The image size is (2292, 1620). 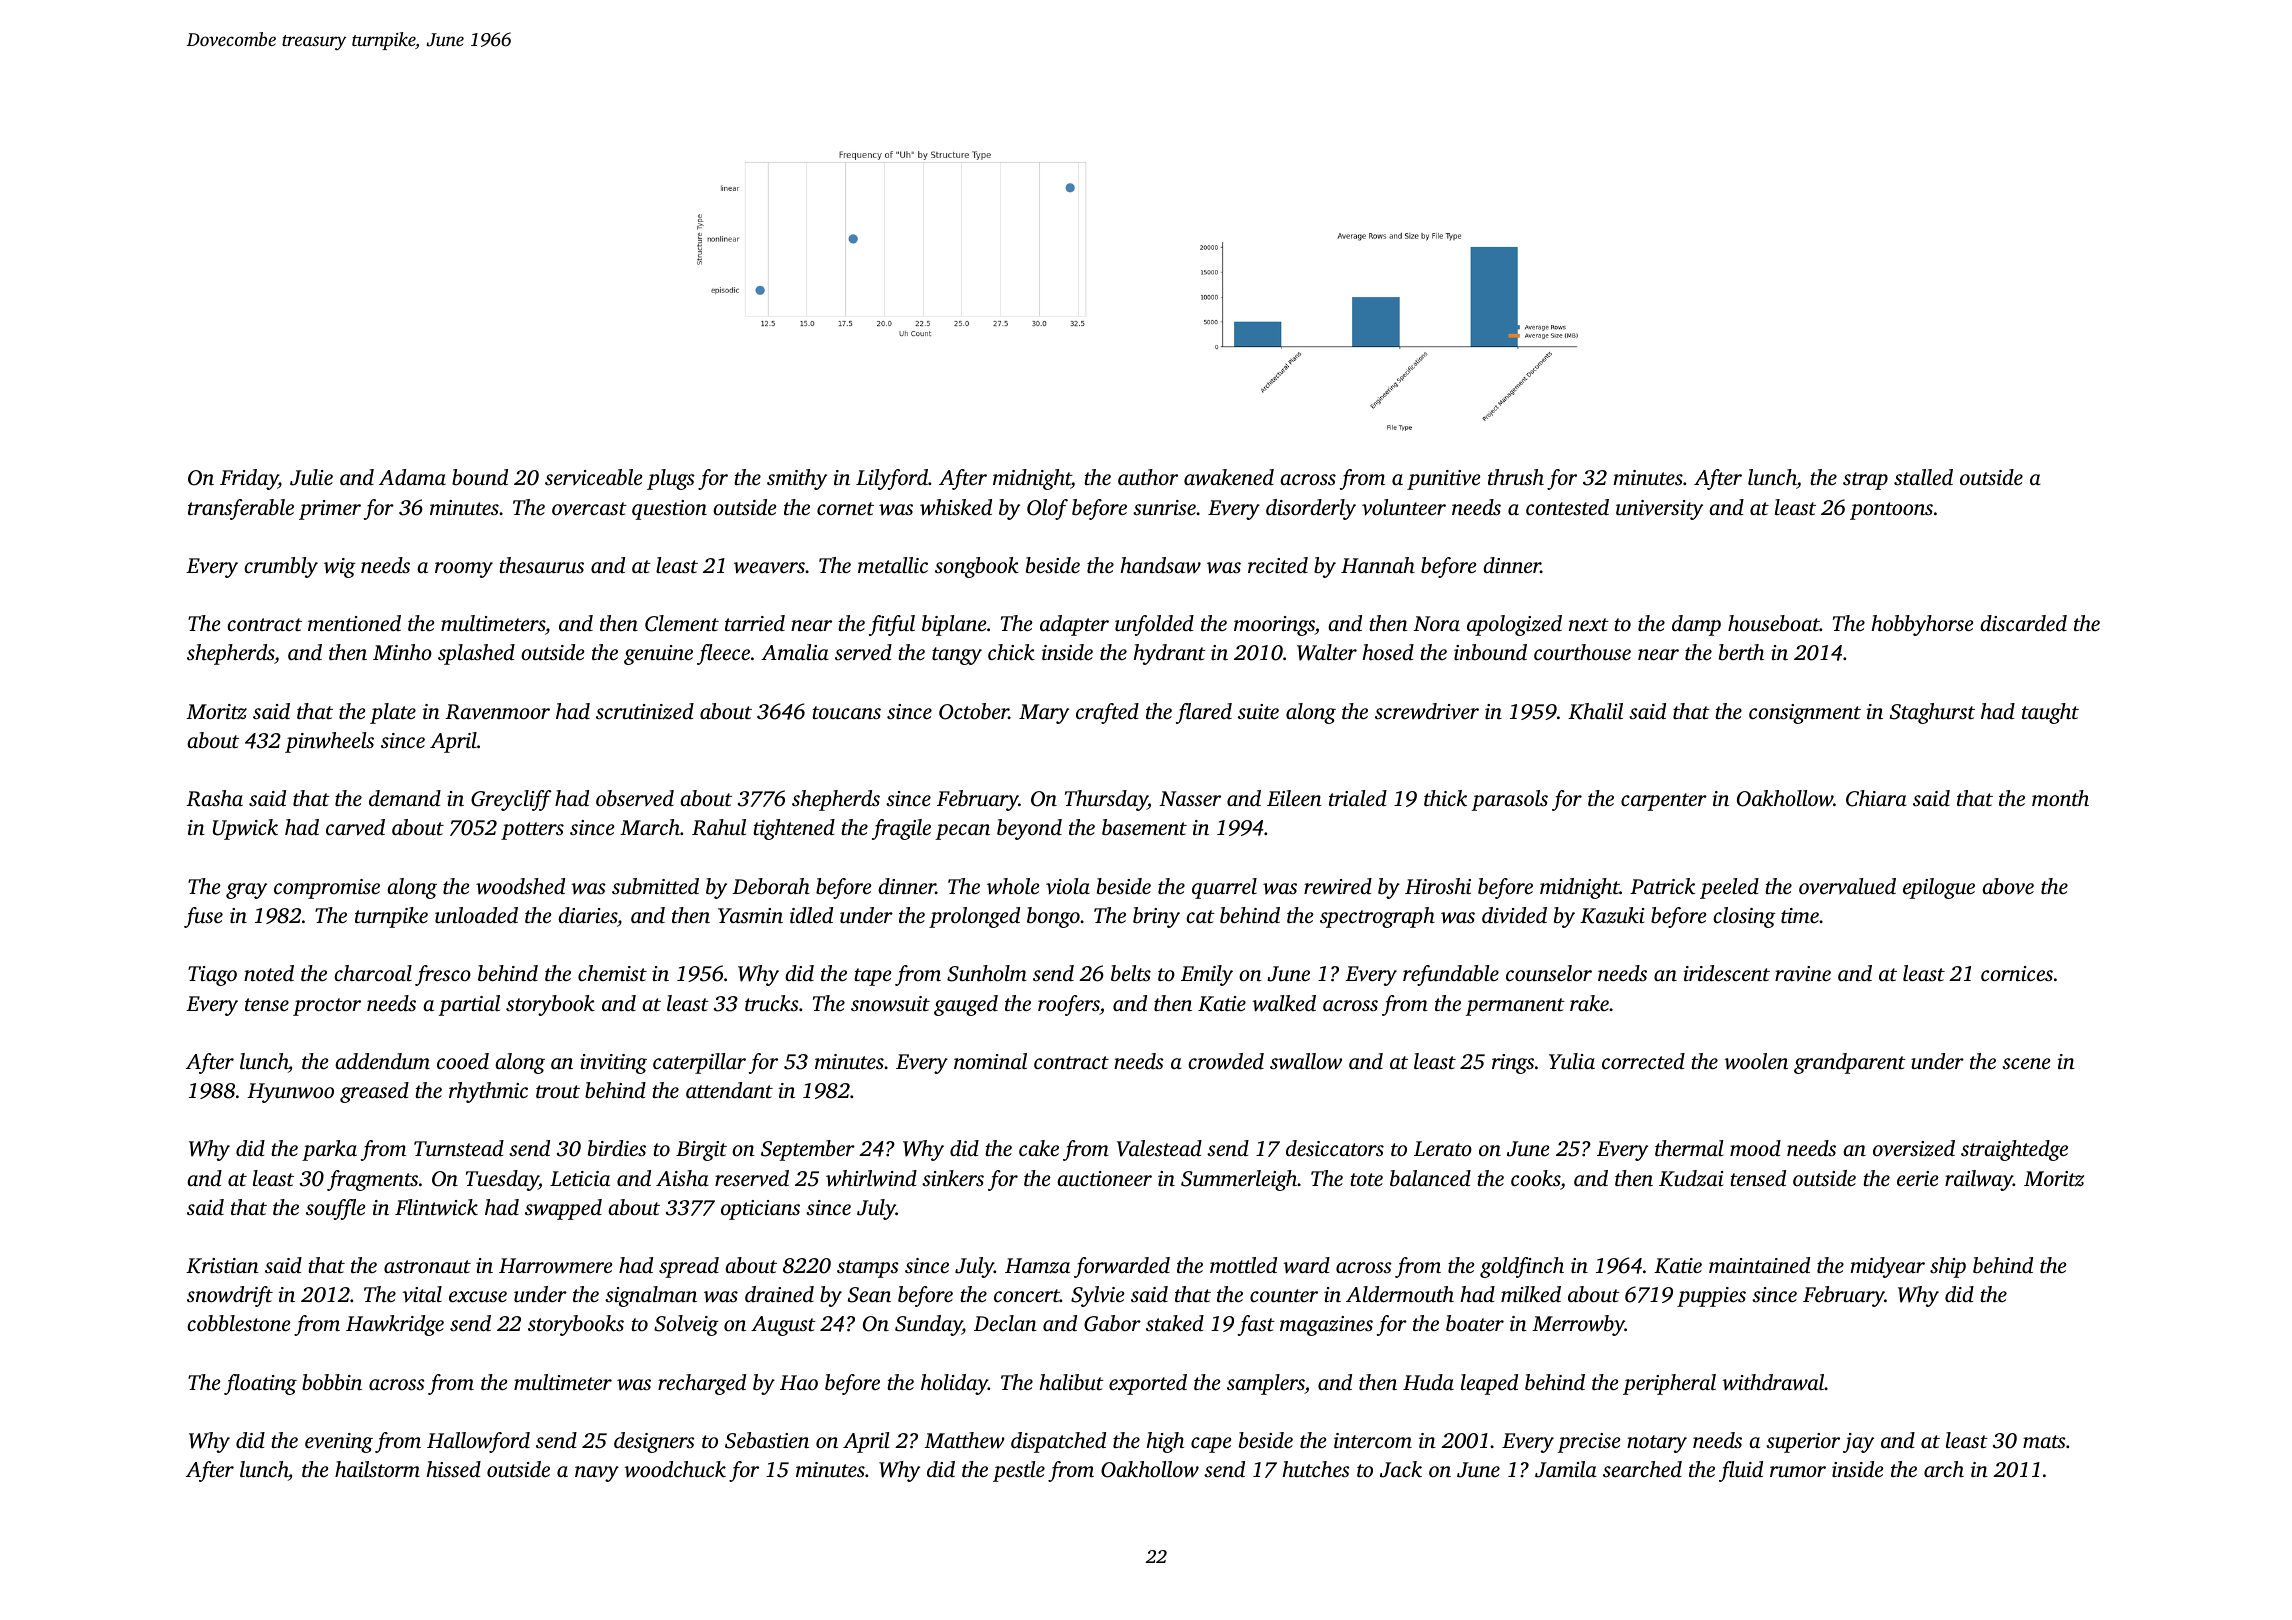 I want to click on straightedge, so click(x=2014, y=1150).
